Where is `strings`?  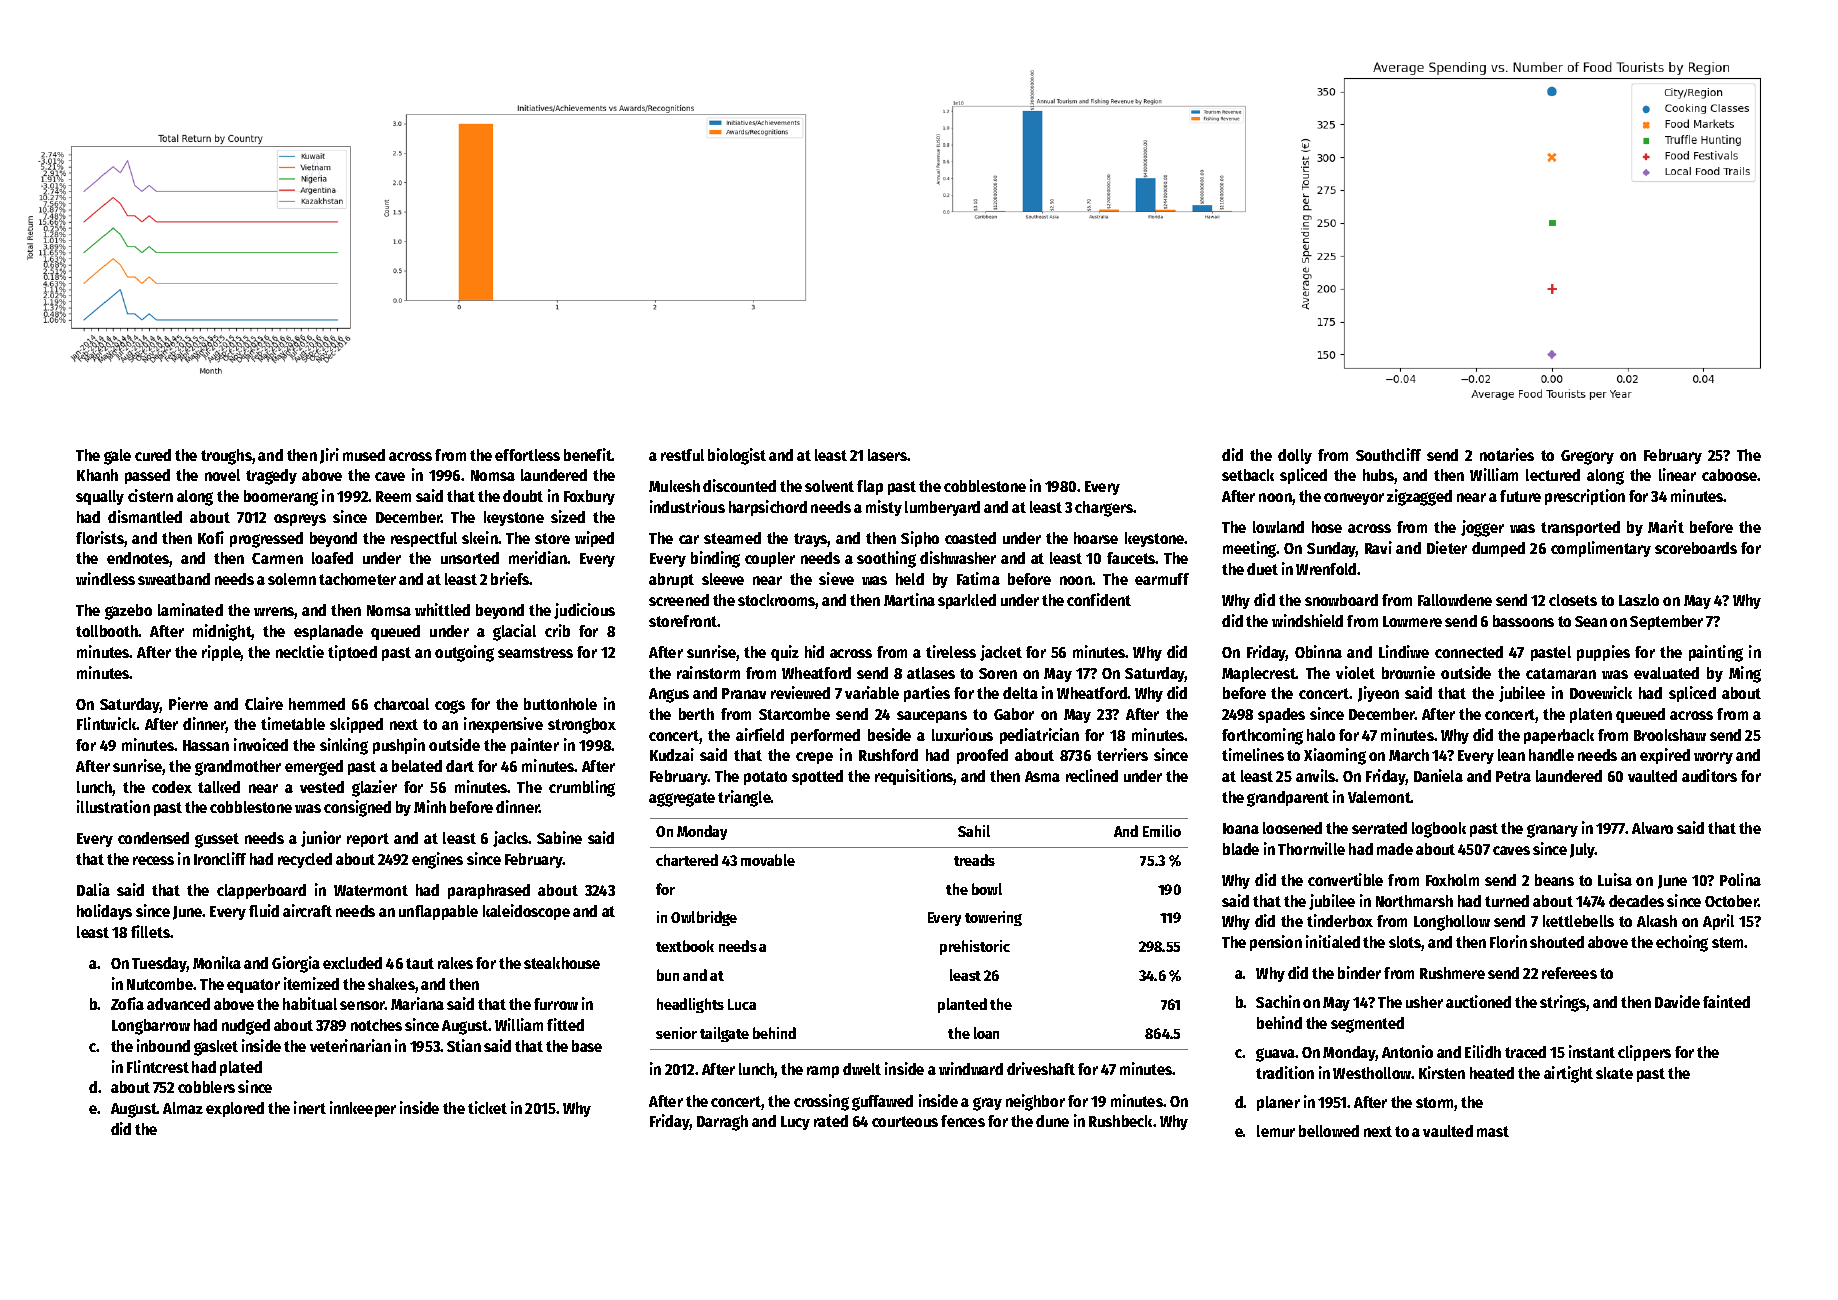
strings is located at coordinates (1563, 1003).
